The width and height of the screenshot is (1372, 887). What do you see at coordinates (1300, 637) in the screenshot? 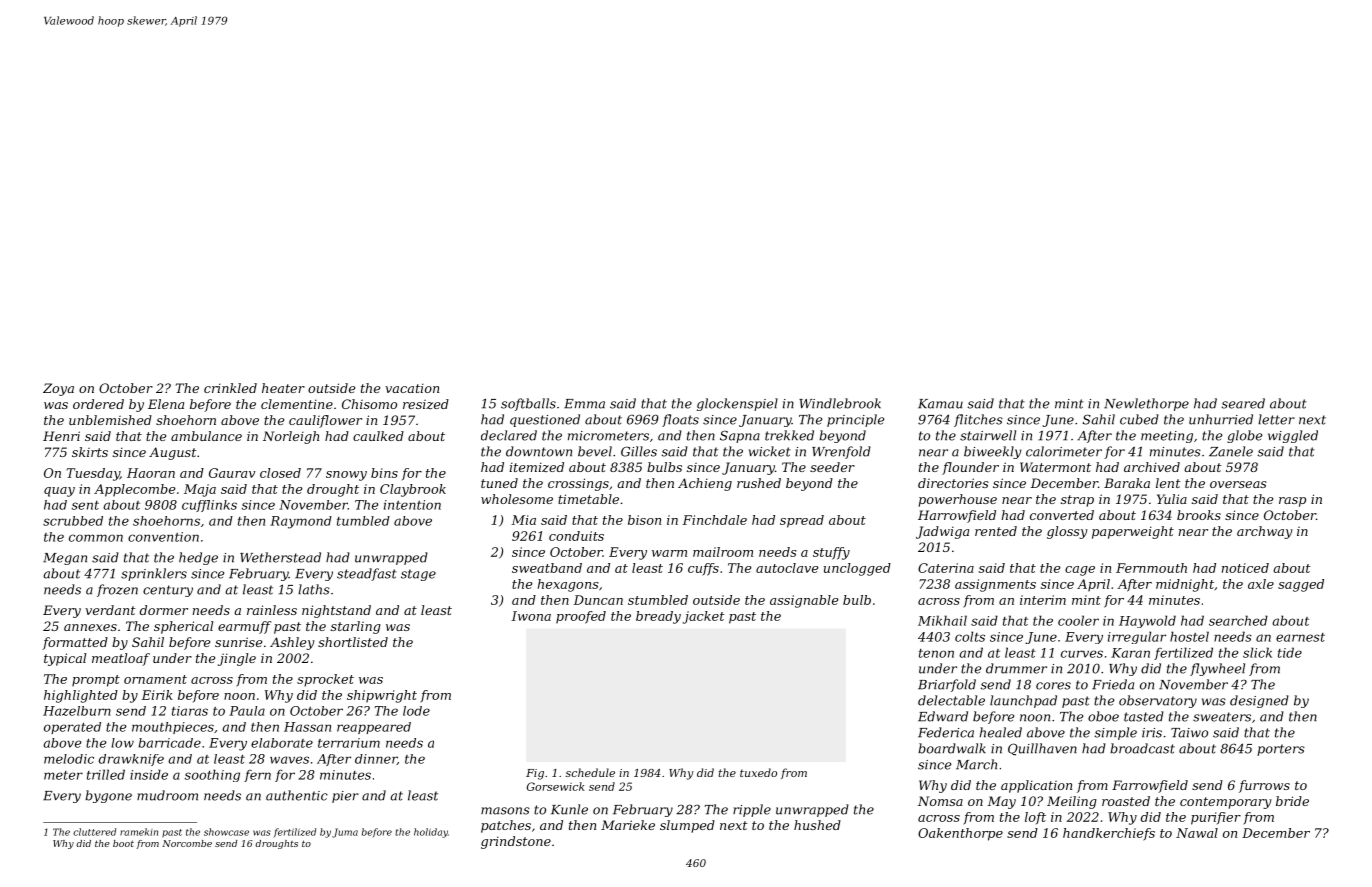
I see `earnest` at bounding box center [1300, 637].
